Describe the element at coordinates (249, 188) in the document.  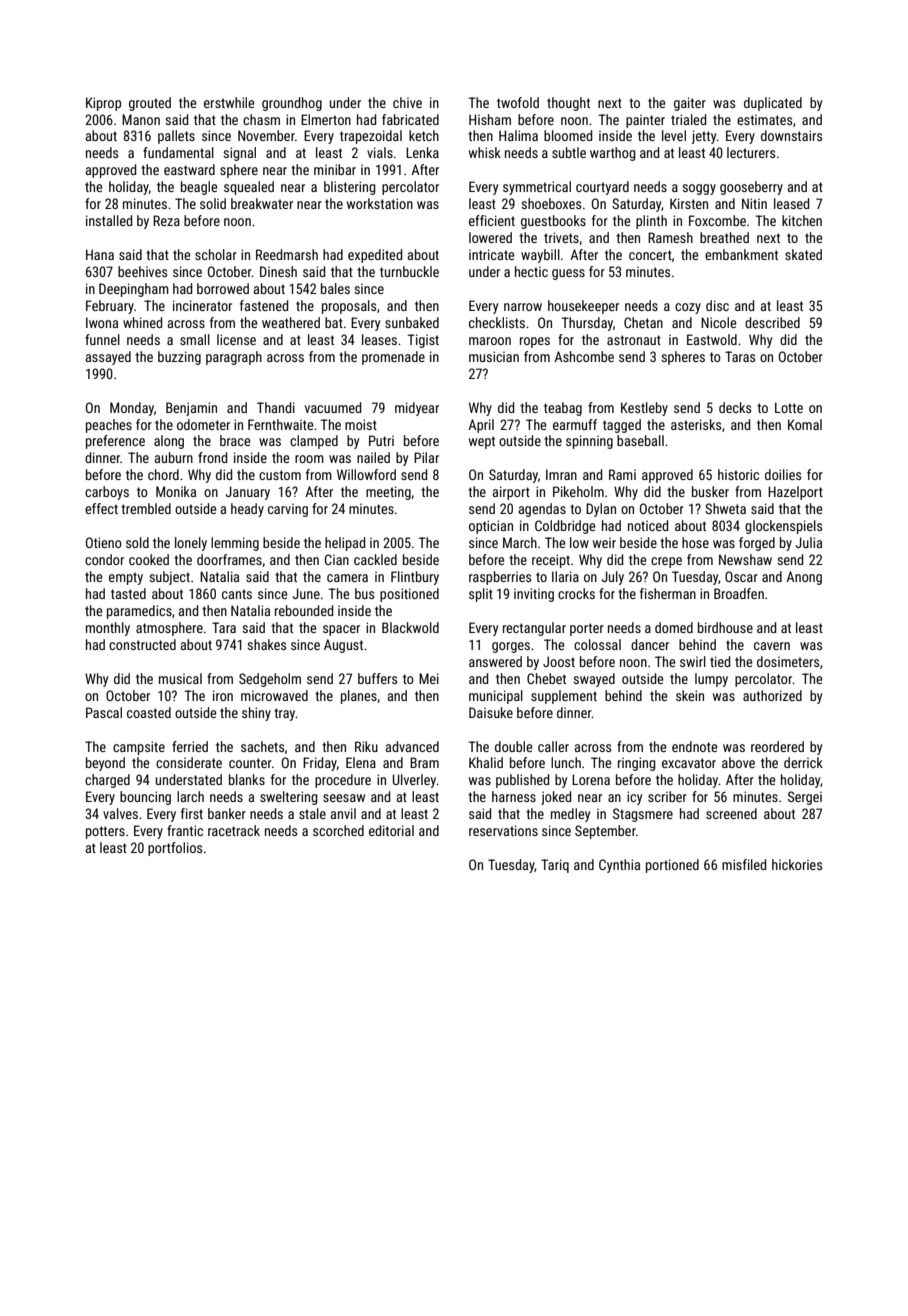
I see `squealed` at that location.
